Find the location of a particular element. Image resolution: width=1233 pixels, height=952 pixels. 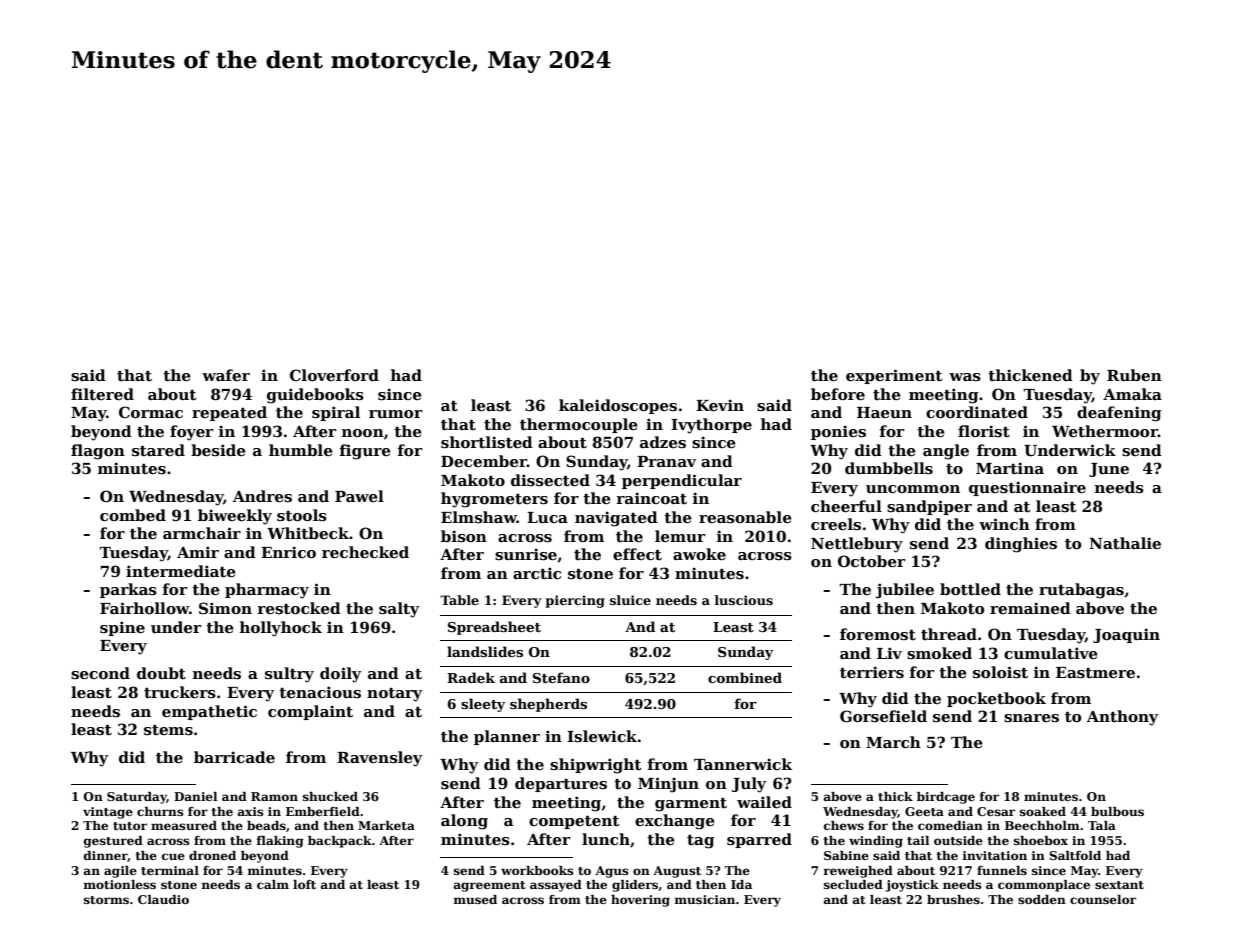

loft is located at coordinates (304, 884).
